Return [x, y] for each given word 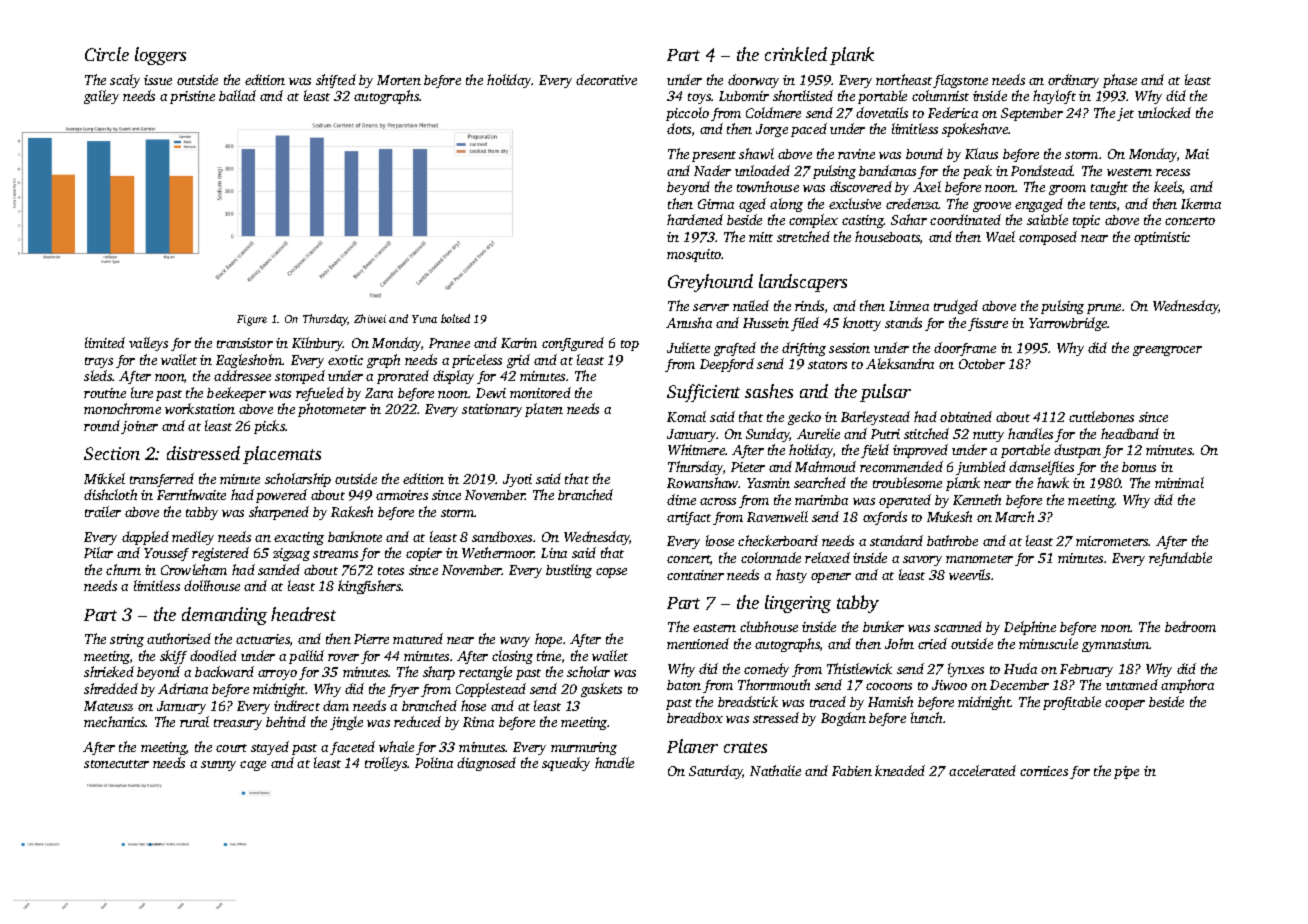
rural [194, 721]
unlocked [1164, 112]
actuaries [263, 639]
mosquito [694, 255]
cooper [1125, 705]
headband [1130, 433]
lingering [798, 604]
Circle [107, 54]
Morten [399, 80]
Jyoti [517, 480]
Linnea [909, 306]
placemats [282, 455]
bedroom [1190, 626]
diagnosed [486, 764]
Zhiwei [370, 318]
